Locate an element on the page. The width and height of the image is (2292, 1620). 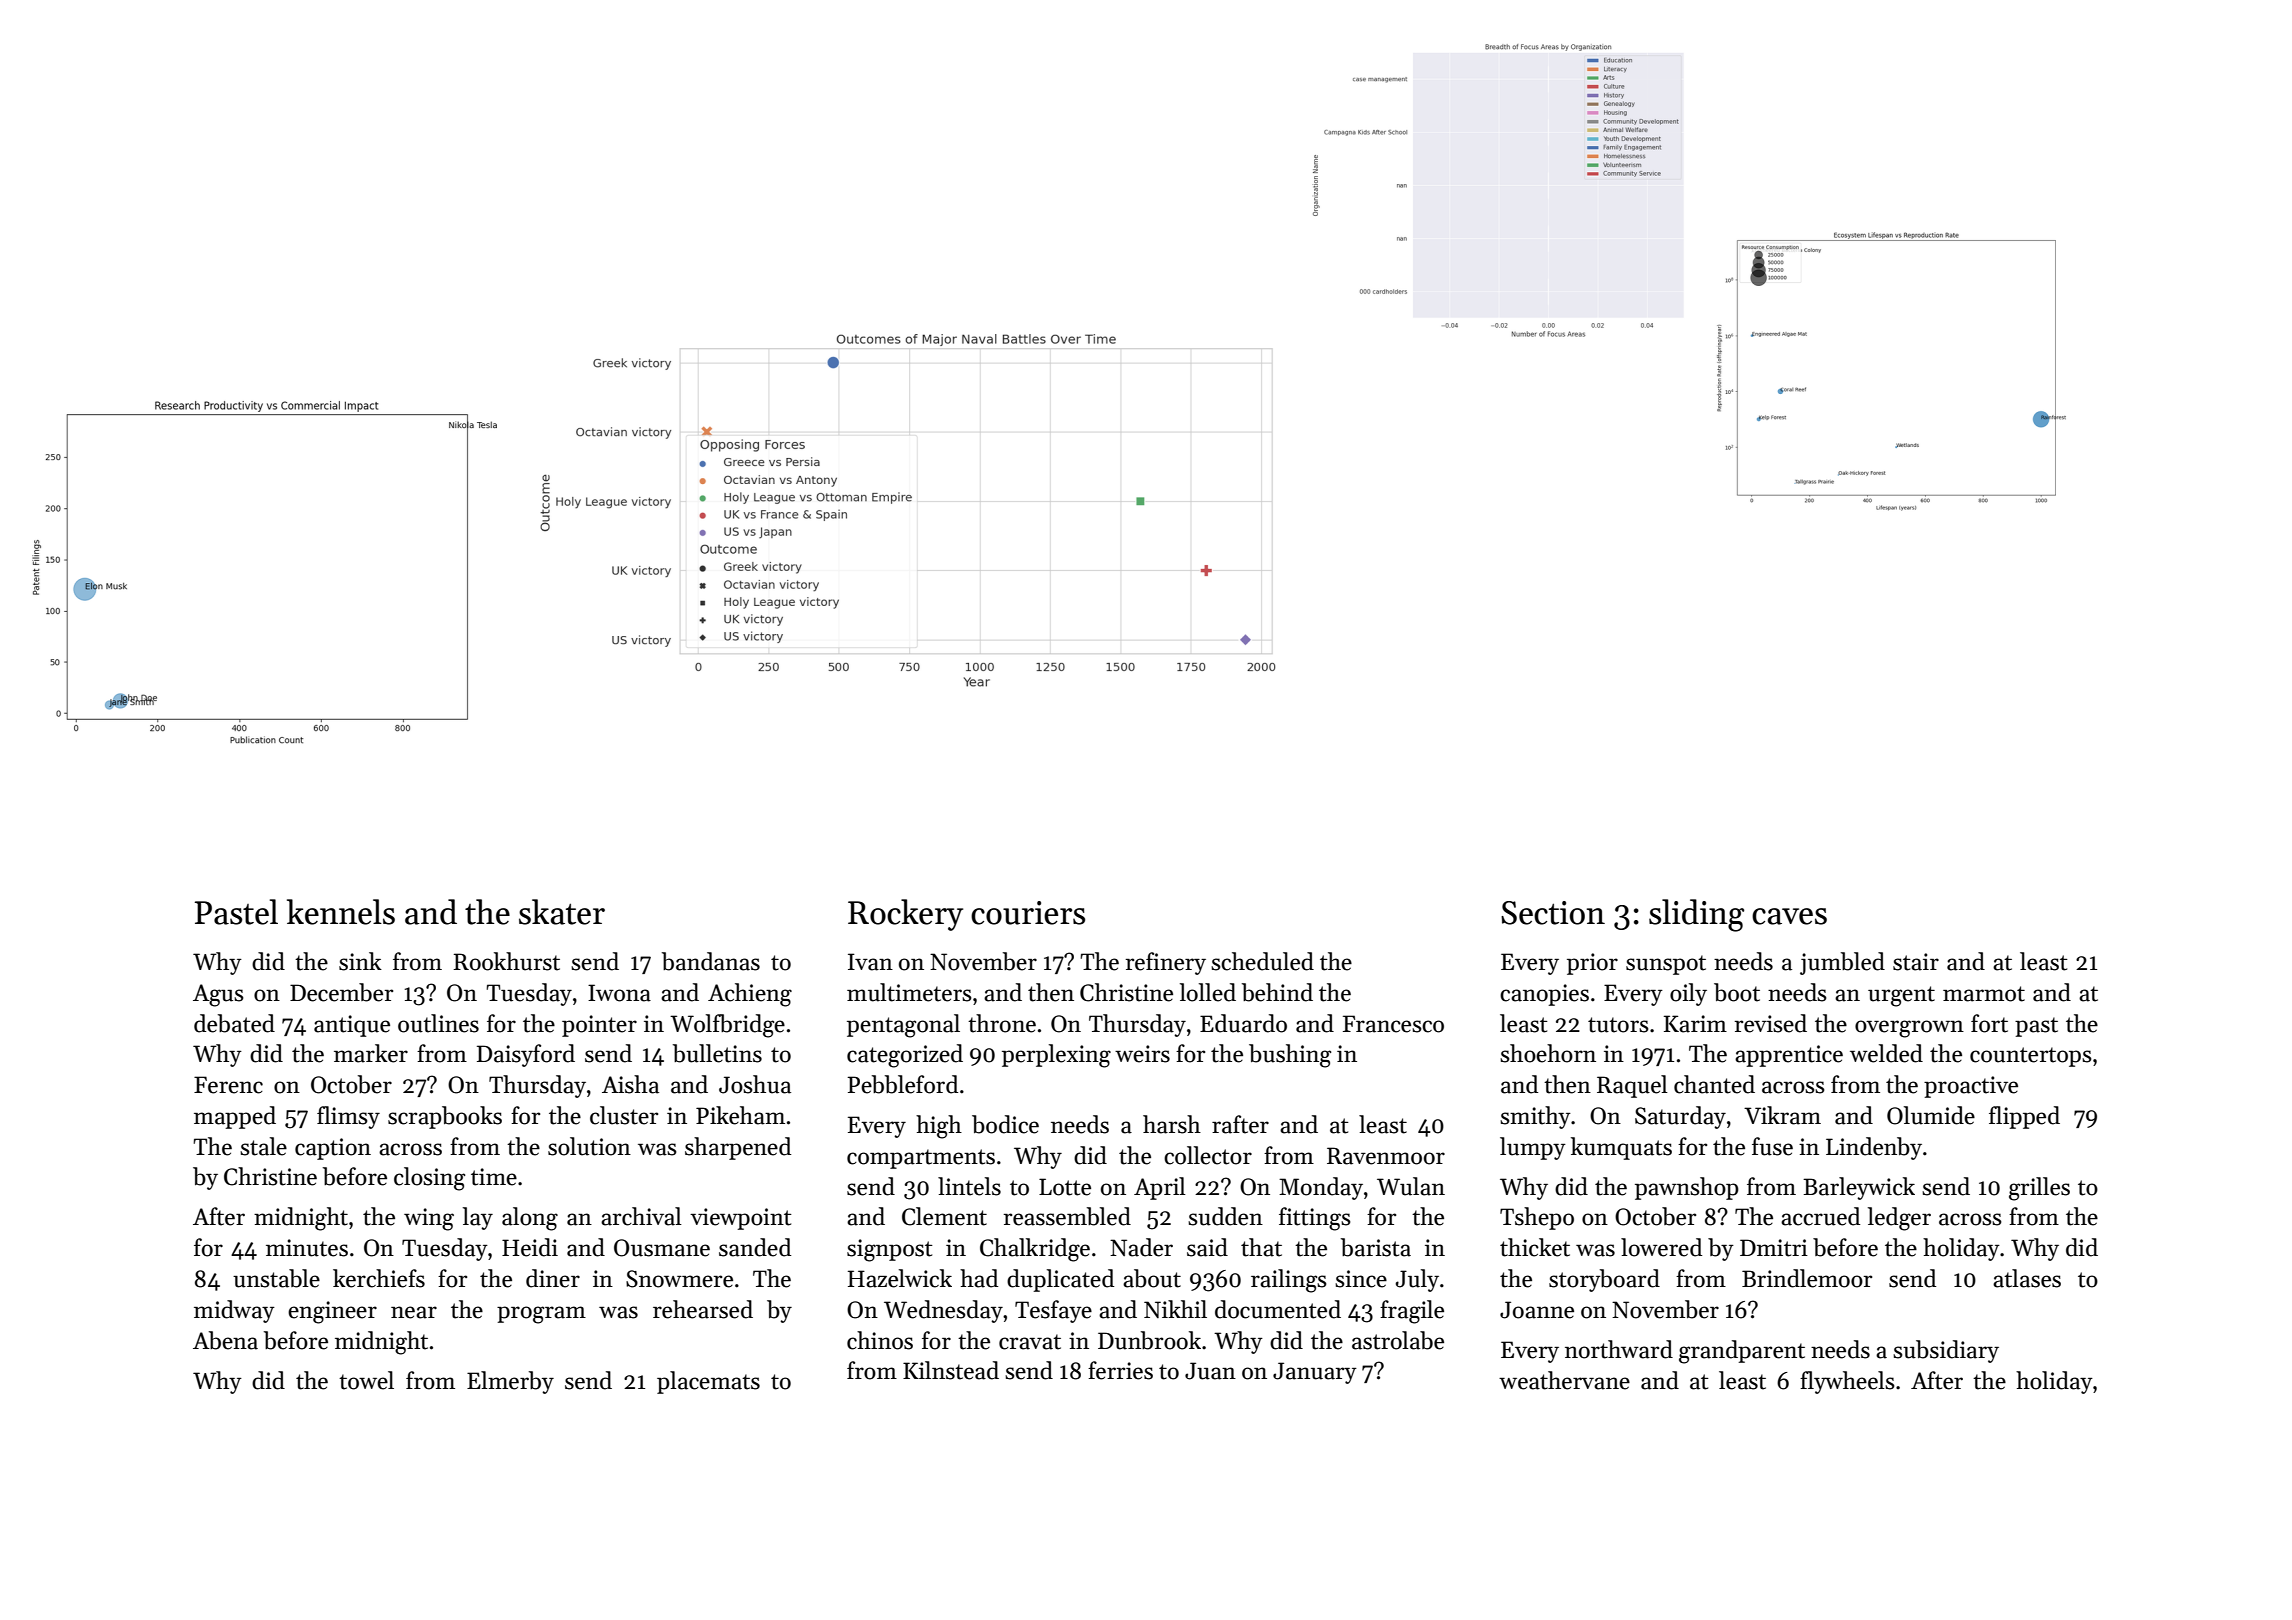
fragile is located at coordinates (1412, 1312).
